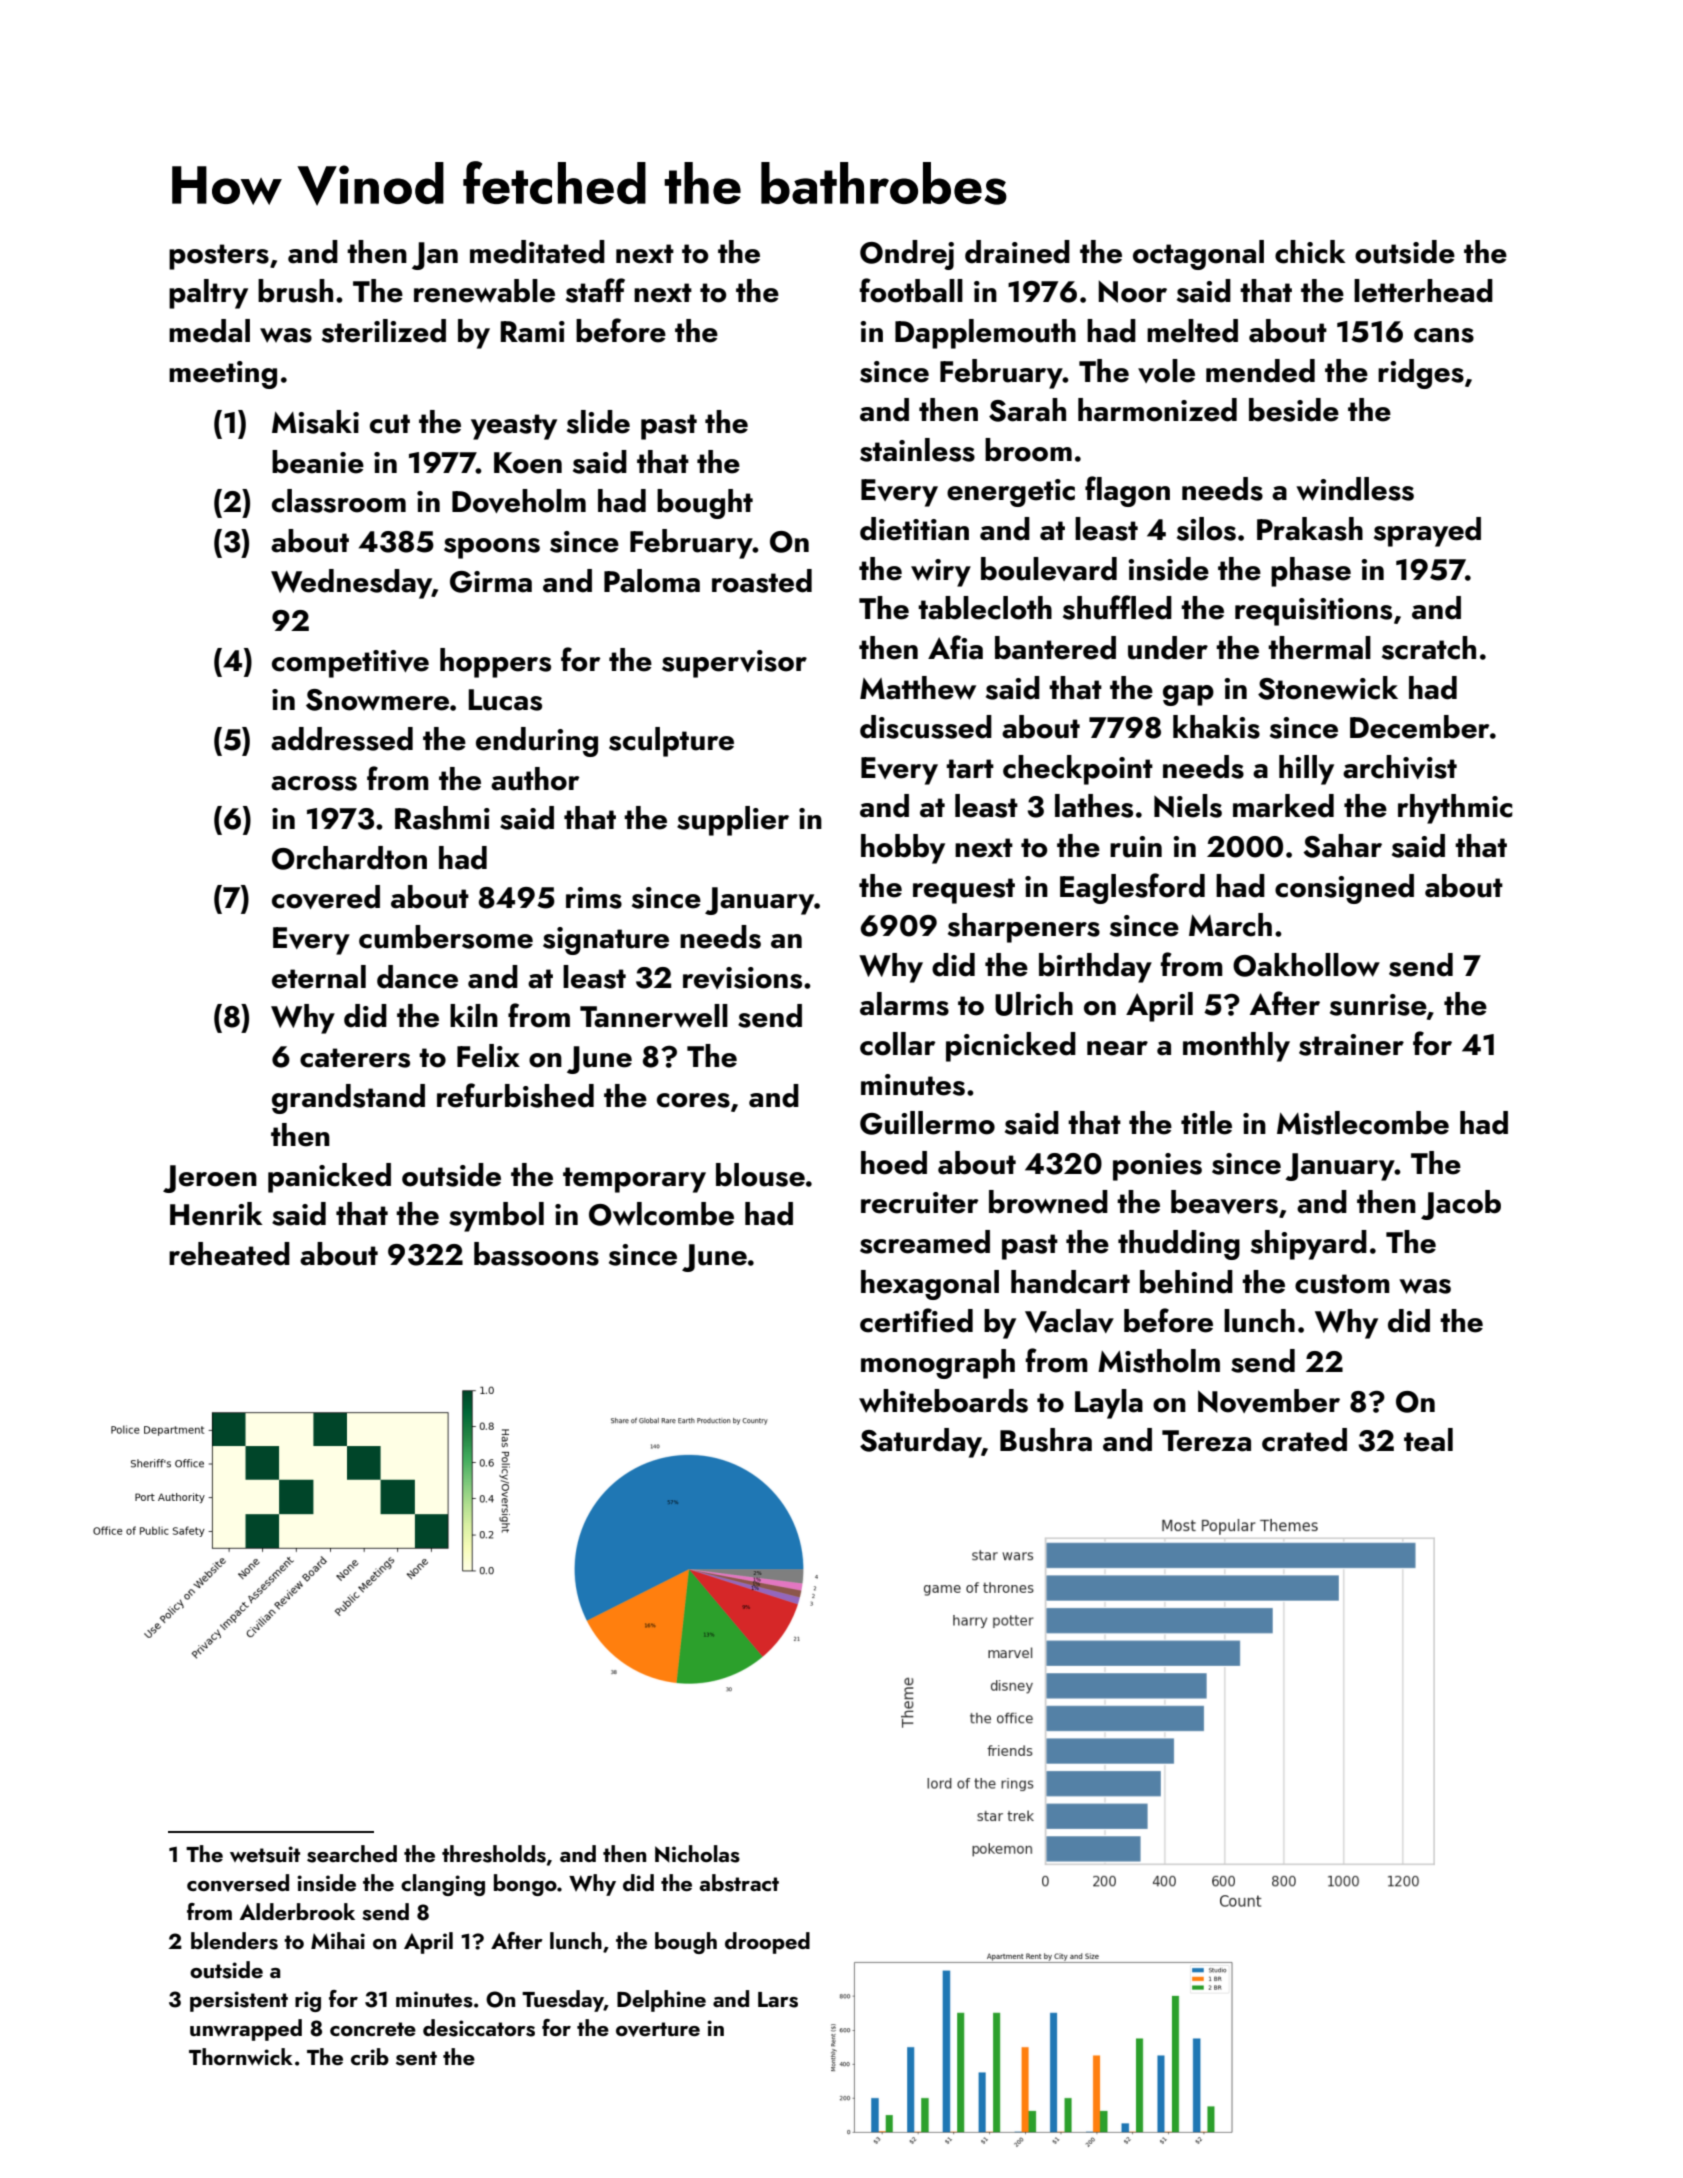 This screenshot has height=2178, width=1683. I want to click on thermal, so click(1319, 648).
